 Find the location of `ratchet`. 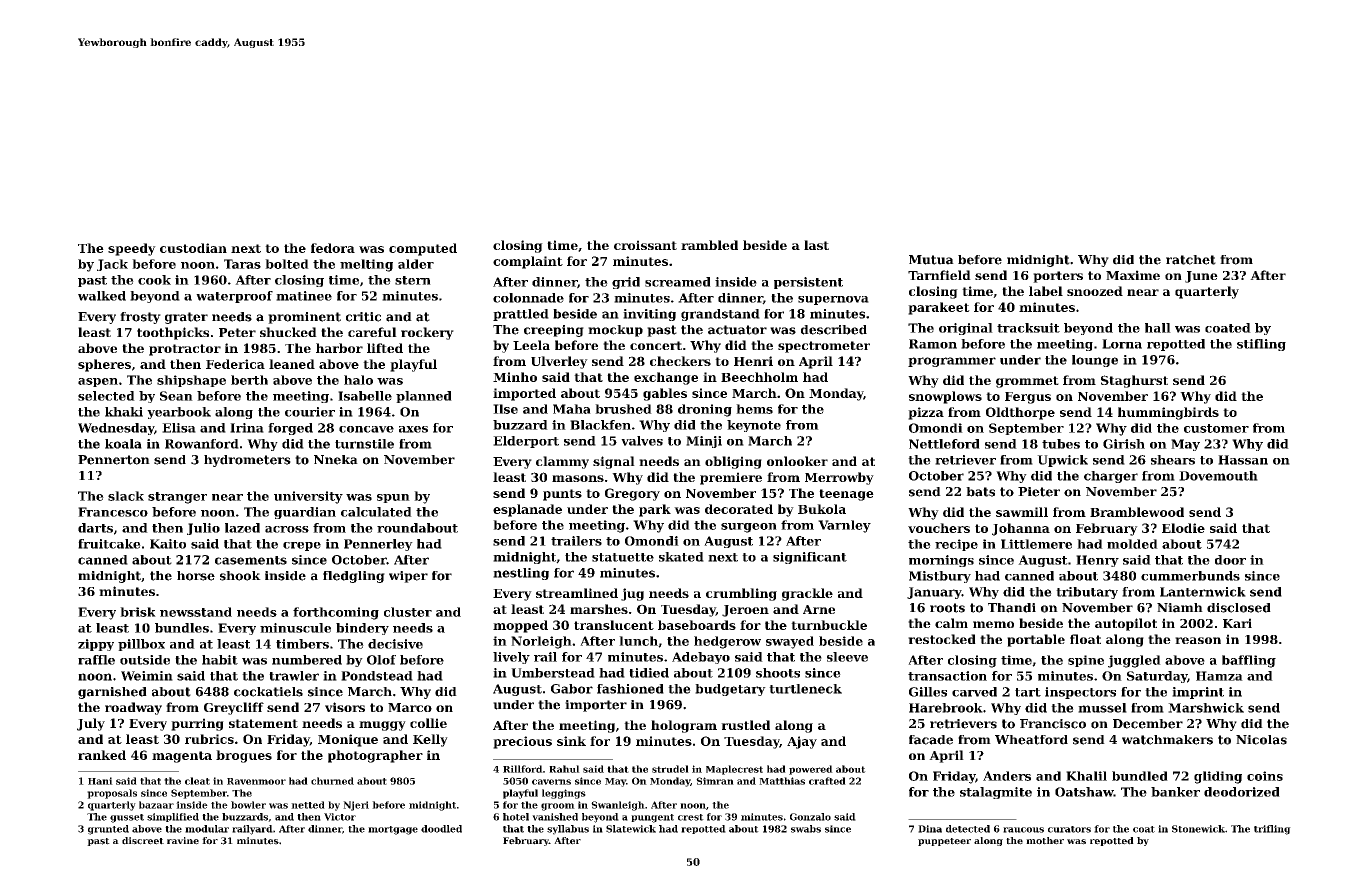

ratchet is located at coordinates (1191, 260).
